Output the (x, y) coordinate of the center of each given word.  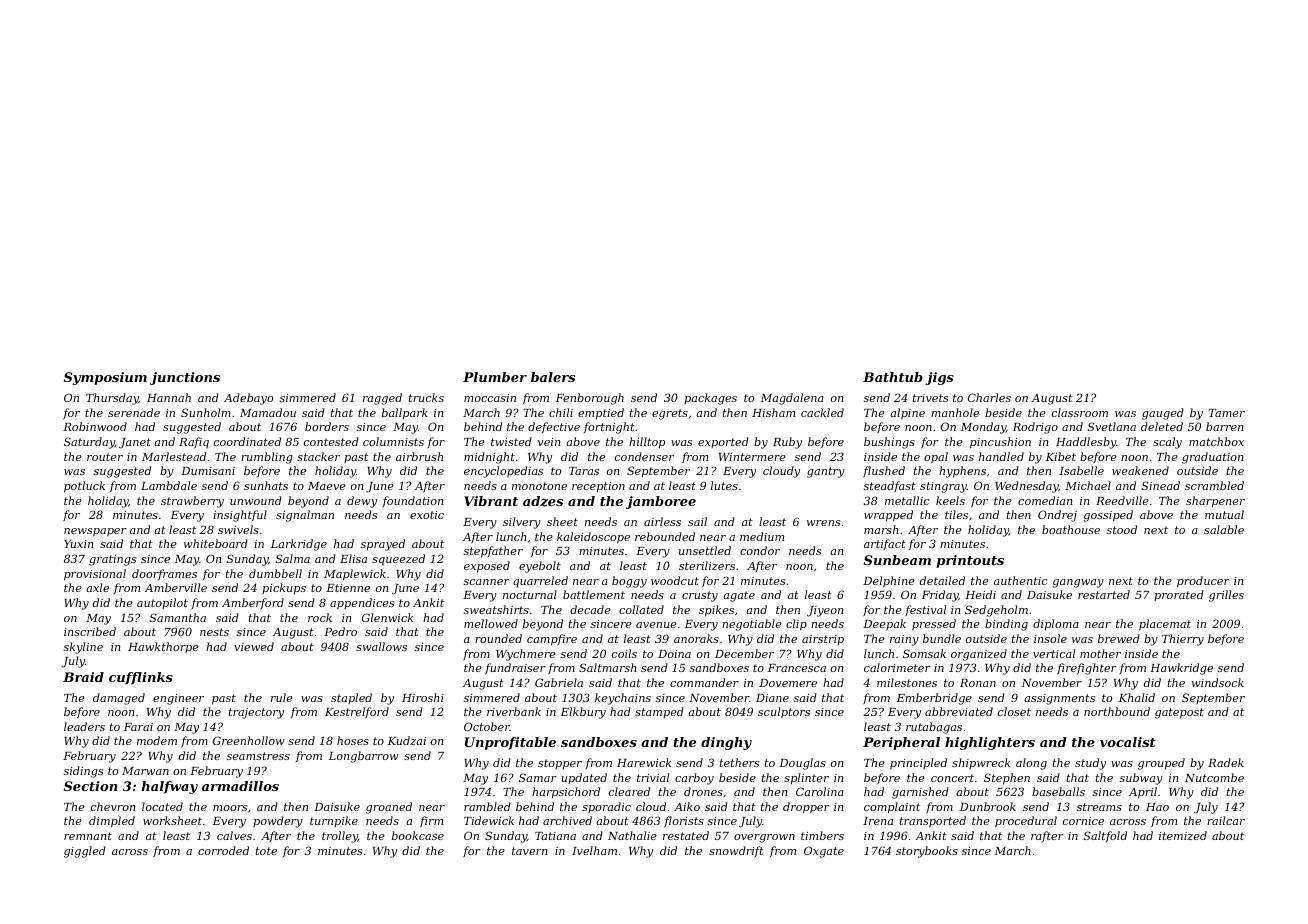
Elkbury (583, 713)
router (105, 457)
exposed (487, 567)
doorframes (164, 574)
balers (553, 377)
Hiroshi (423, 697)
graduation (1212, 458)
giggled (85, 852)
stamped (659, 712)
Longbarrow (364, 757)
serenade (134, 412)
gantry (826, 472)
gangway (1078, 583)
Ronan (978, 683)
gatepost (1179, 713)
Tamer (1227, 413)
